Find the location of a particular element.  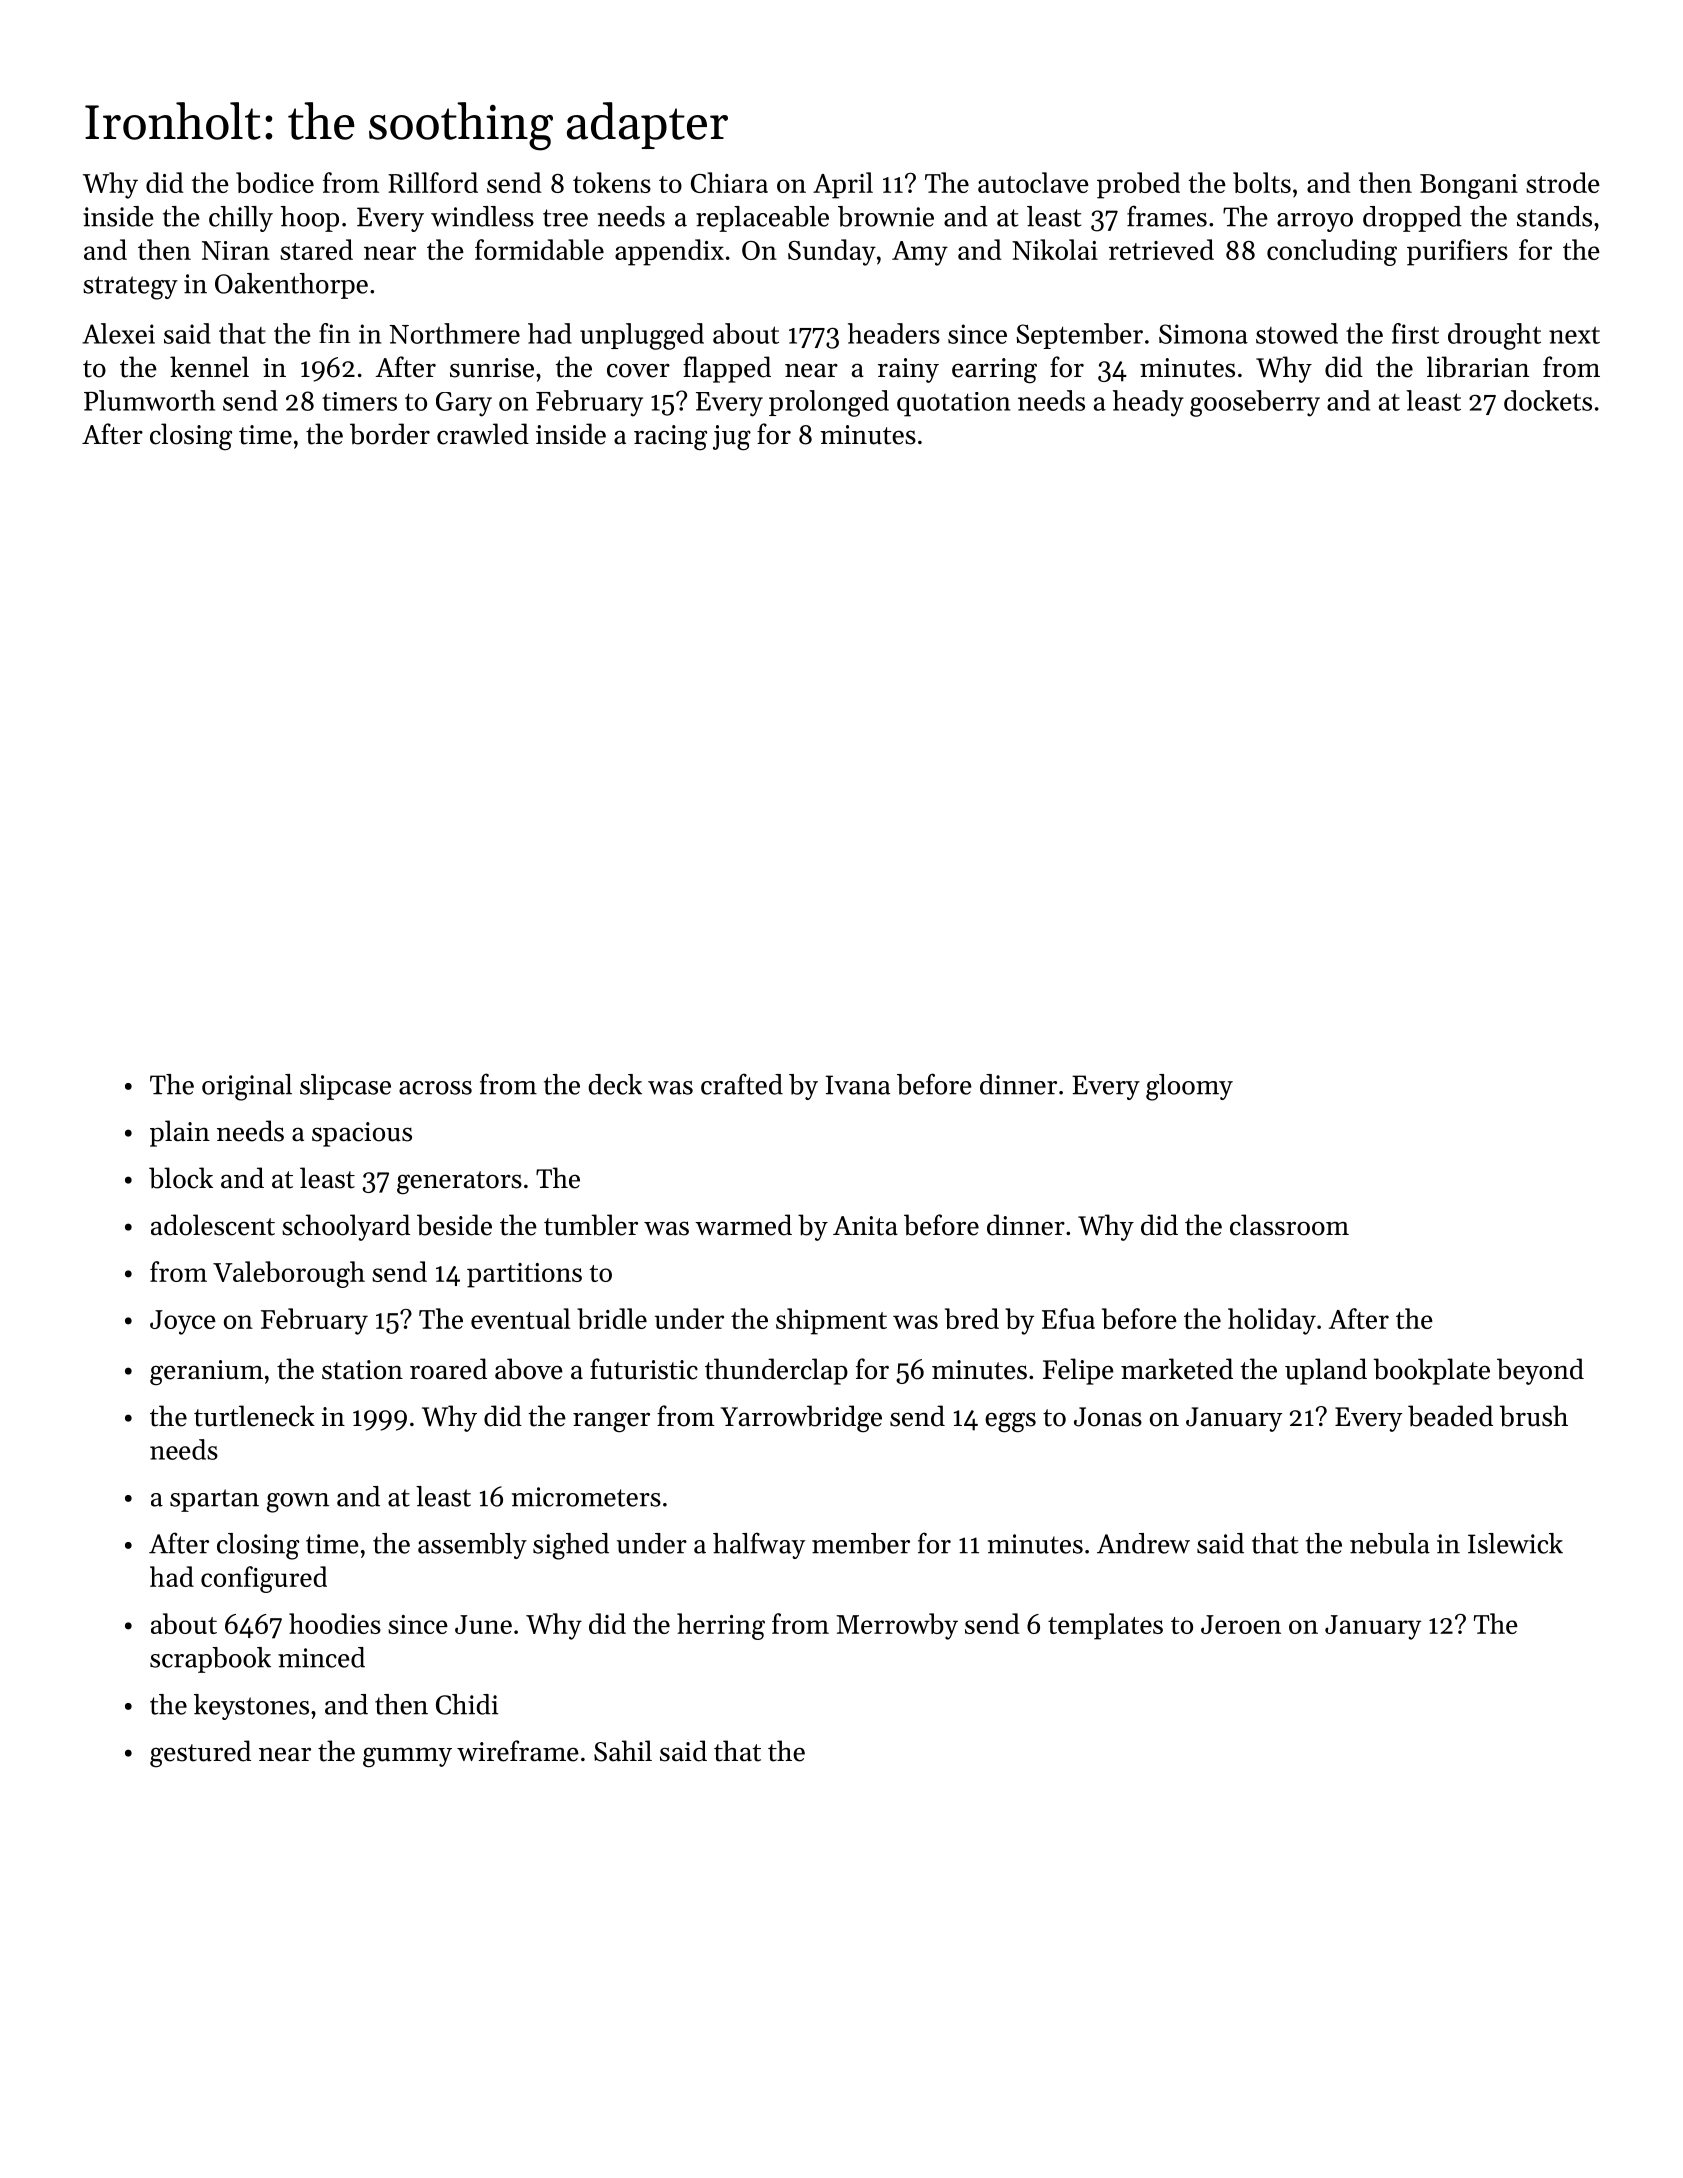

flapped is located at coordinates (727, 369).
